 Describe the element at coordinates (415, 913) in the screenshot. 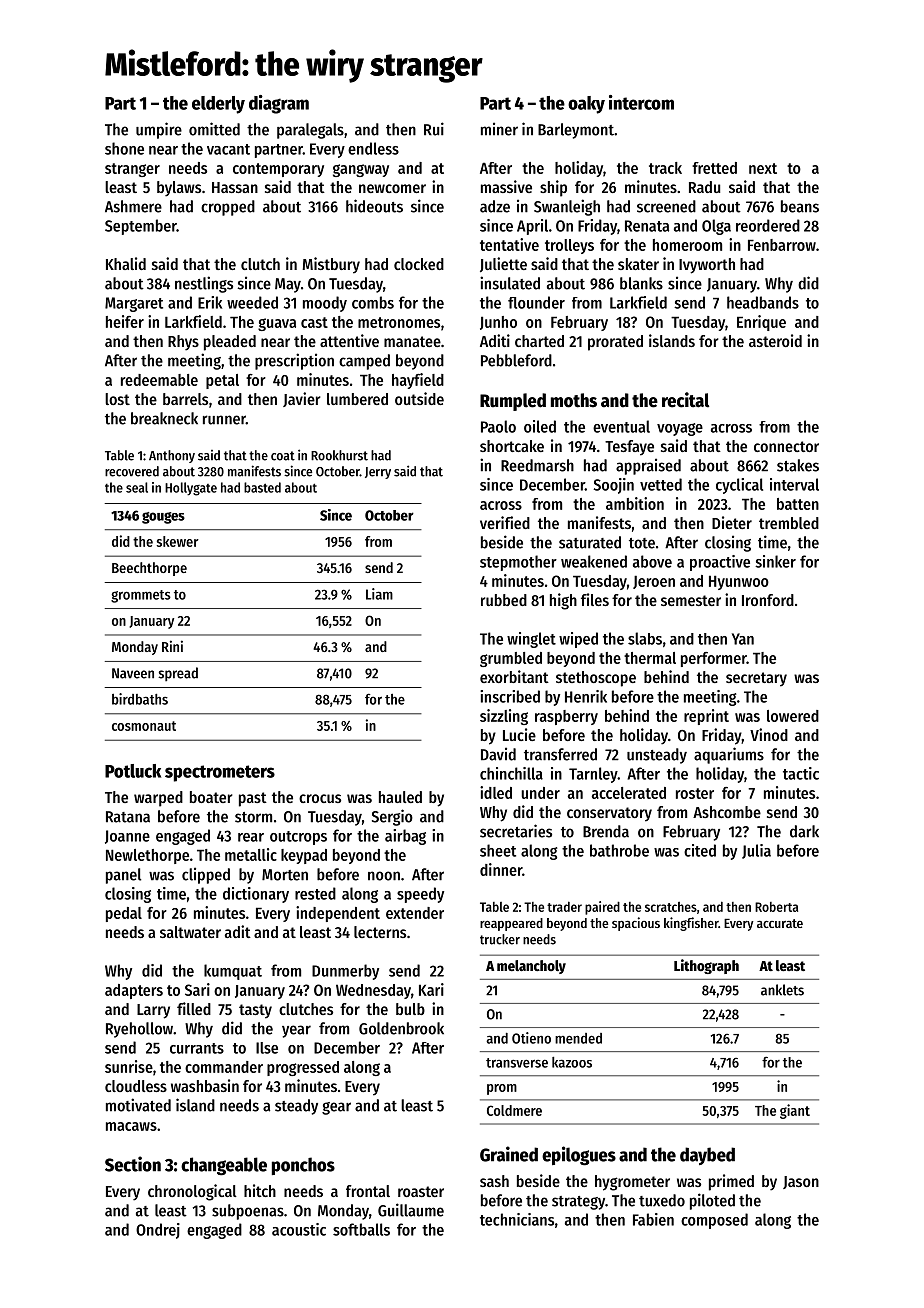

I see `extender` at that location.
